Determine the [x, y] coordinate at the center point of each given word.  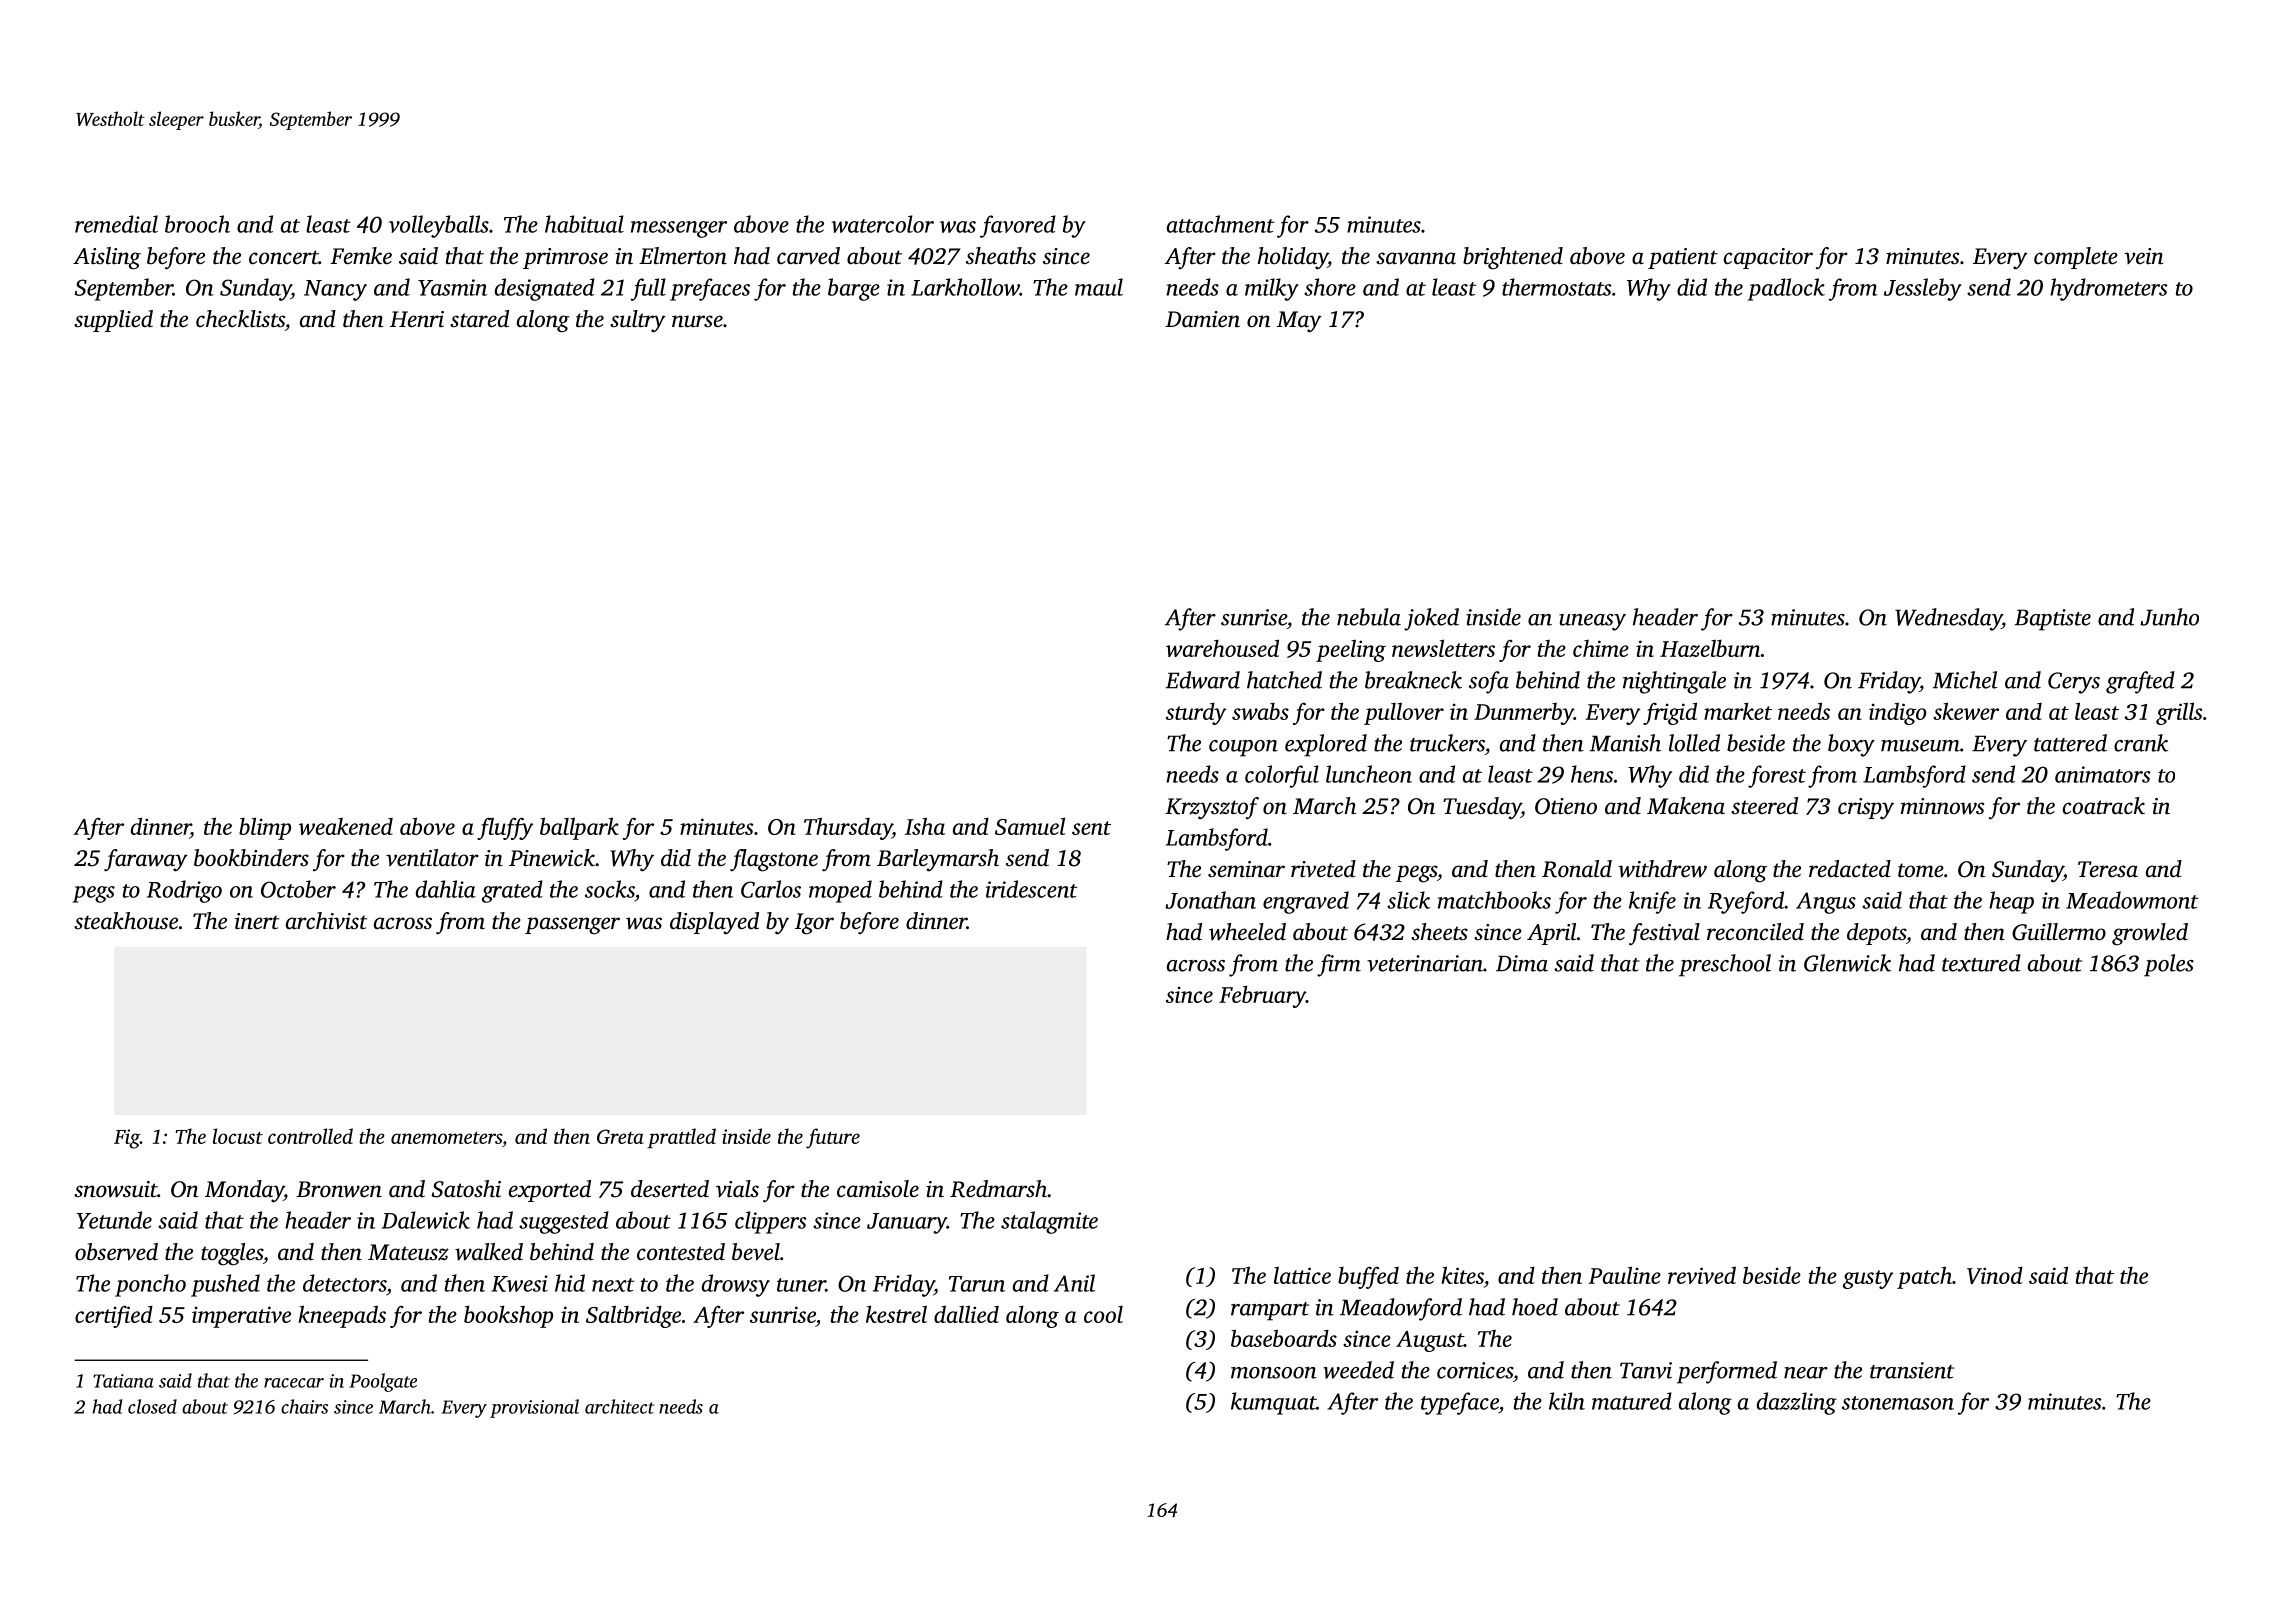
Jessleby [1923, 289]
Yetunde [114, 1220]
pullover [1404, 713]
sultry [638, 321]
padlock [1786, 289]
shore [1330, 287]
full [648, 289]
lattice [1302, 1275]
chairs [304, 1406]
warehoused [1222, 648]
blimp [265, 828]
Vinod [1995, 1275]
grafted [2140, 682]
